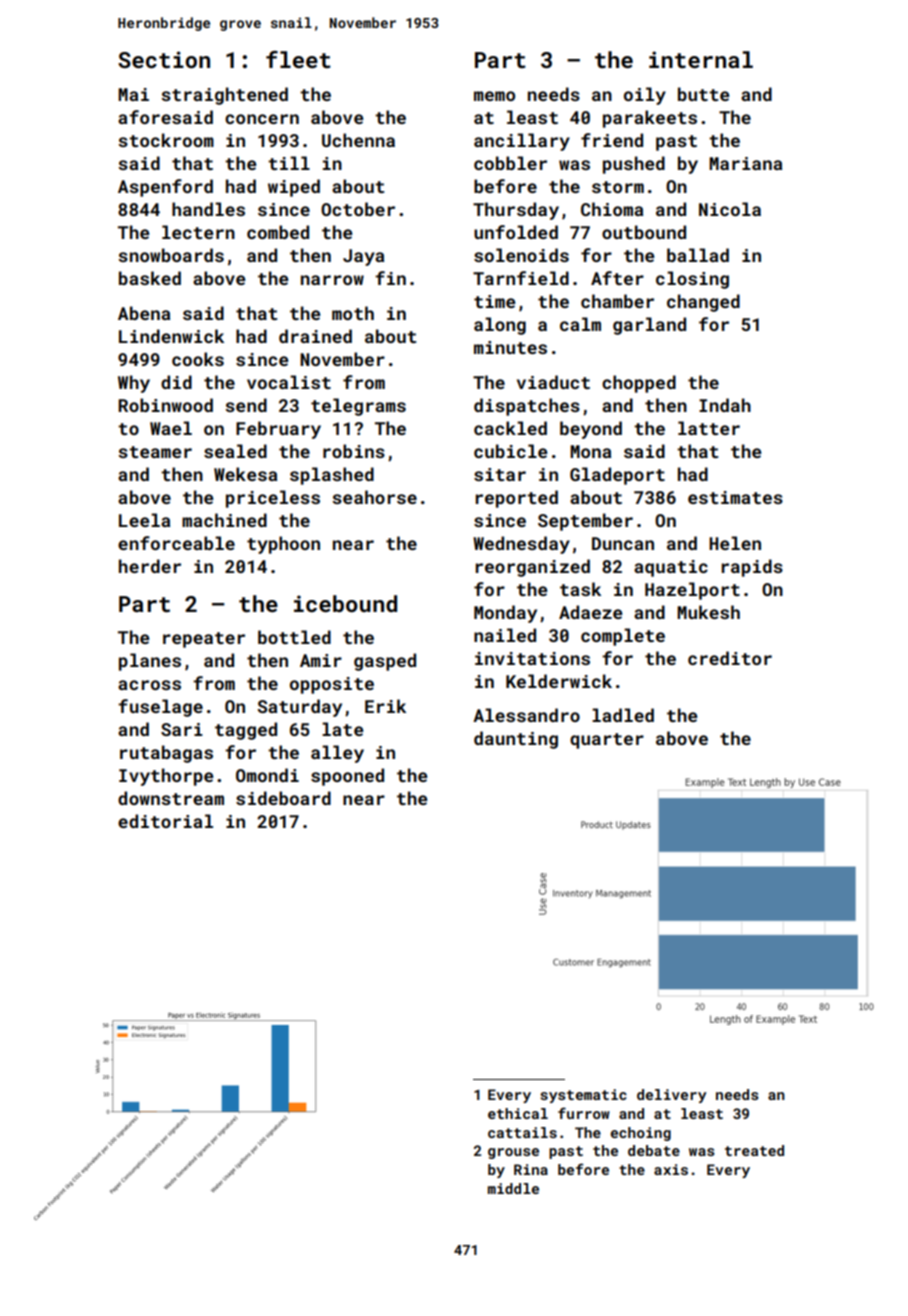  I want to click on Nicola, so click(730, 209).
